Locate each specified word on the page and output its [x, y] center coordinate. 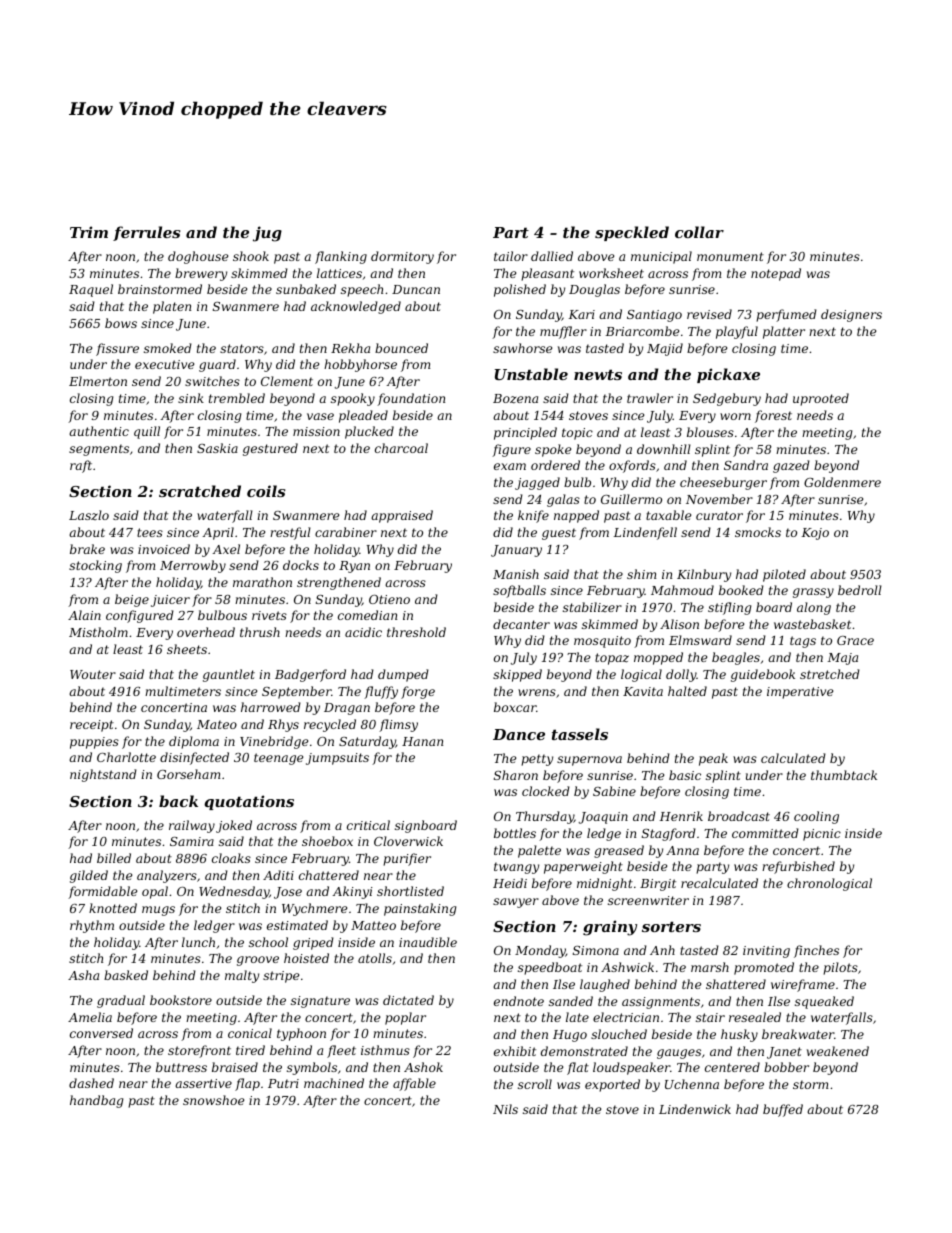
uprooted [821, 399]
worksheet [611, 273]
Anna [682, 850]
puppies [94, 743]
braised [235, 1067]
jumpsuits [337, 759]
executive [164, 364]
